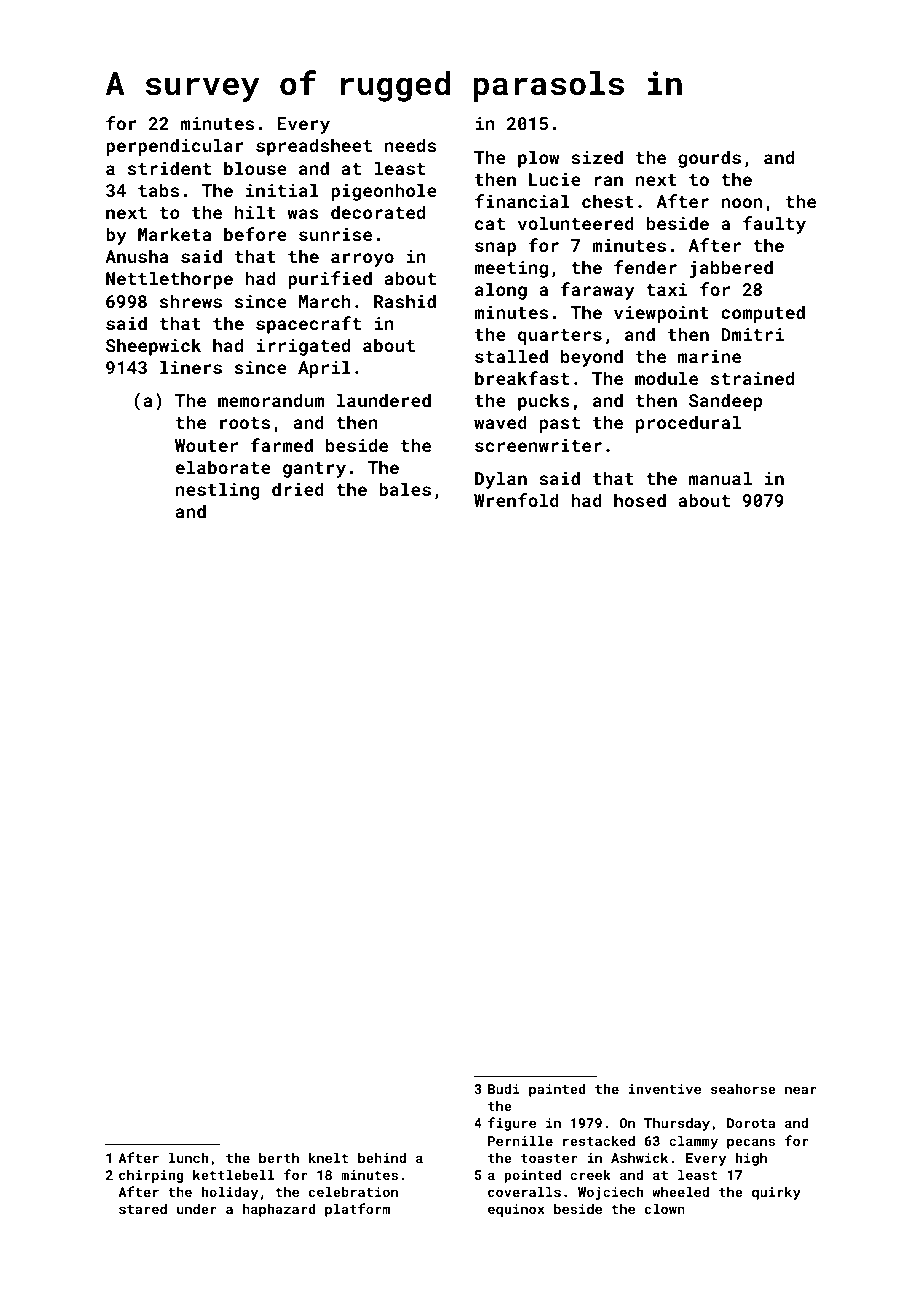 Image resolution: width=924 pixels, height=1308 pixels. I want to click on faulty, so click(774, 225).
